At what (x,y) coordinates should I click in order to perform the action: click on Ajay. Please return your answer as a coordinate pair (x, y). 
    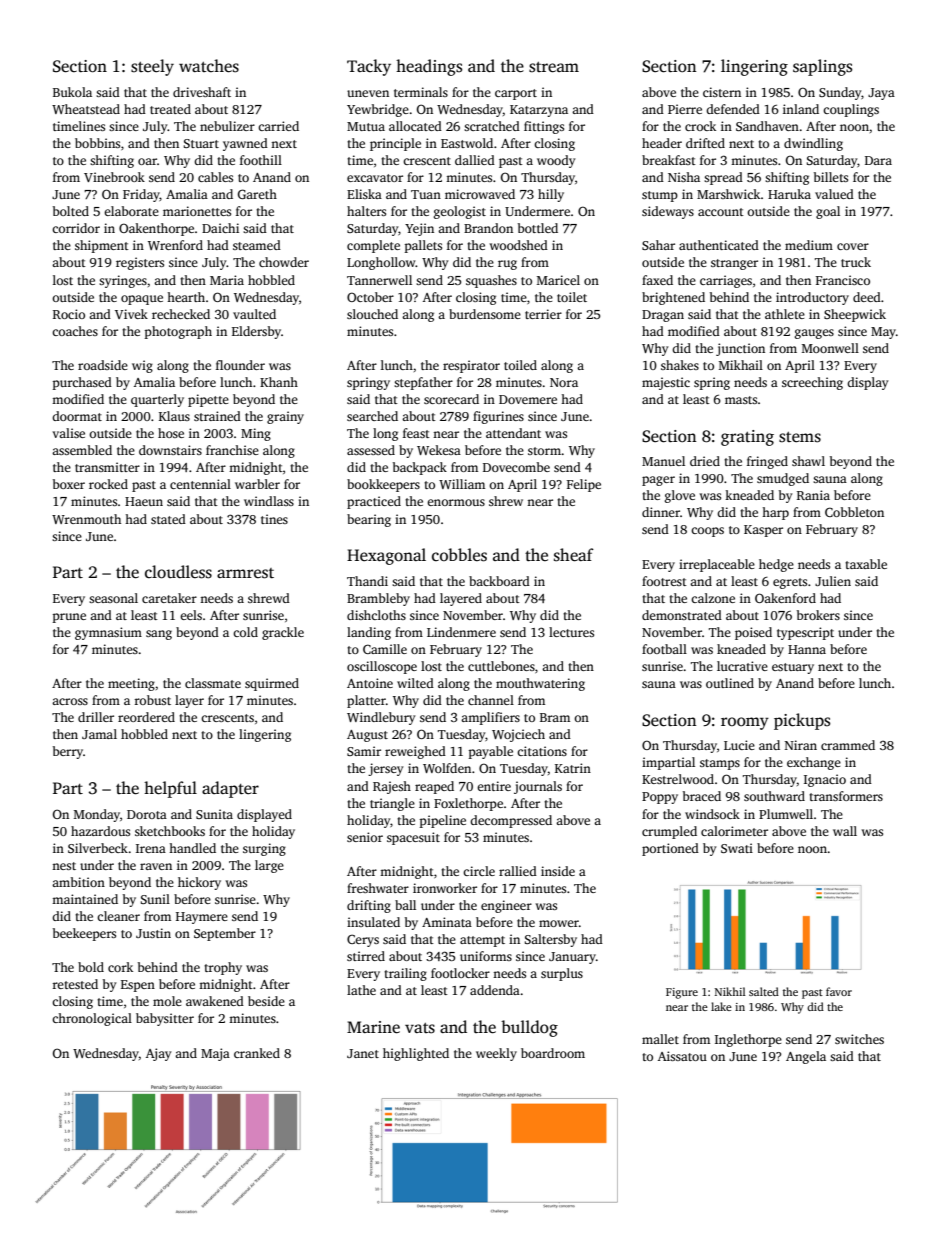
    Looking at the image, I should click on (158, 1054).
